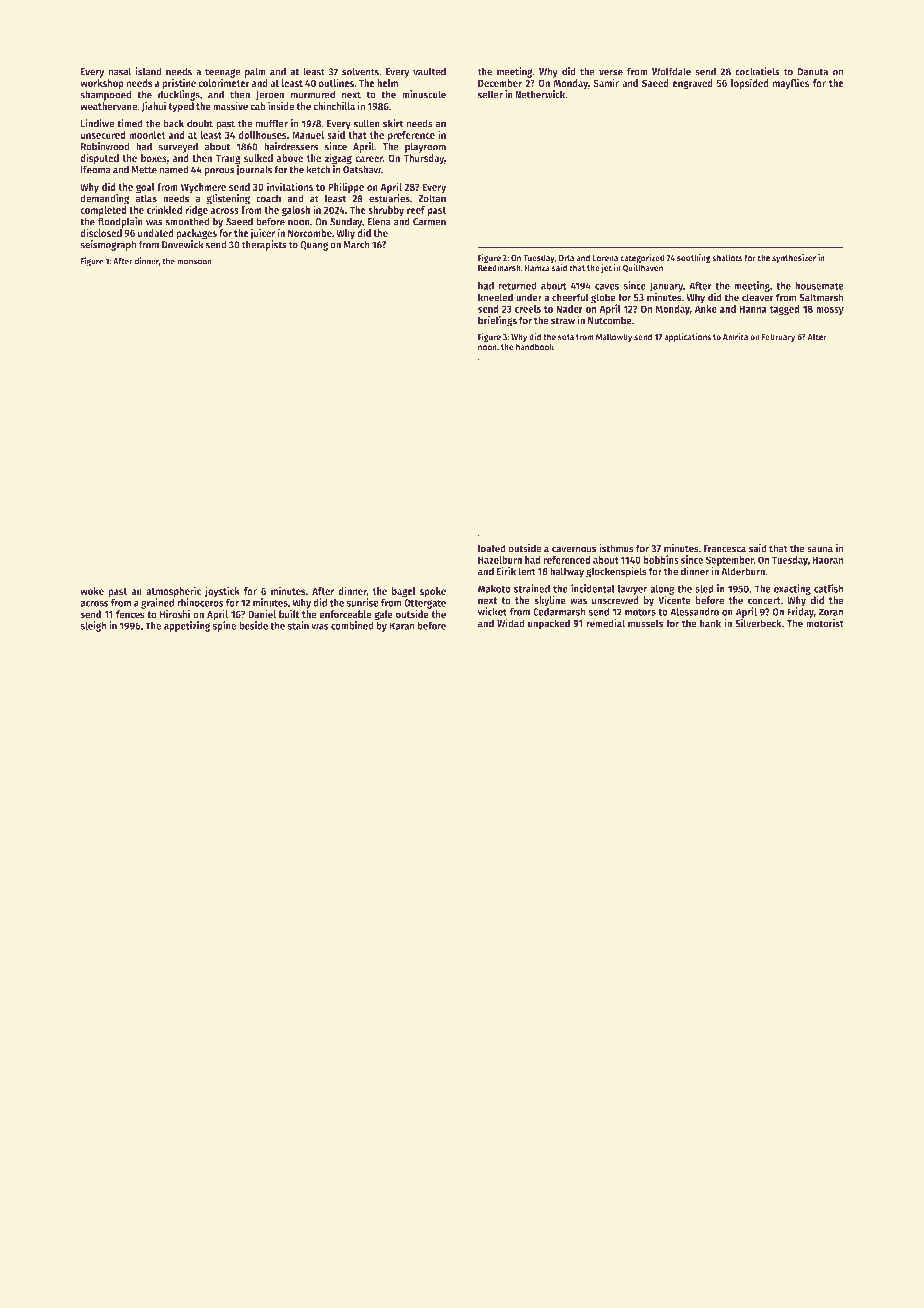  I want to click on woke, so click(92, 591).
